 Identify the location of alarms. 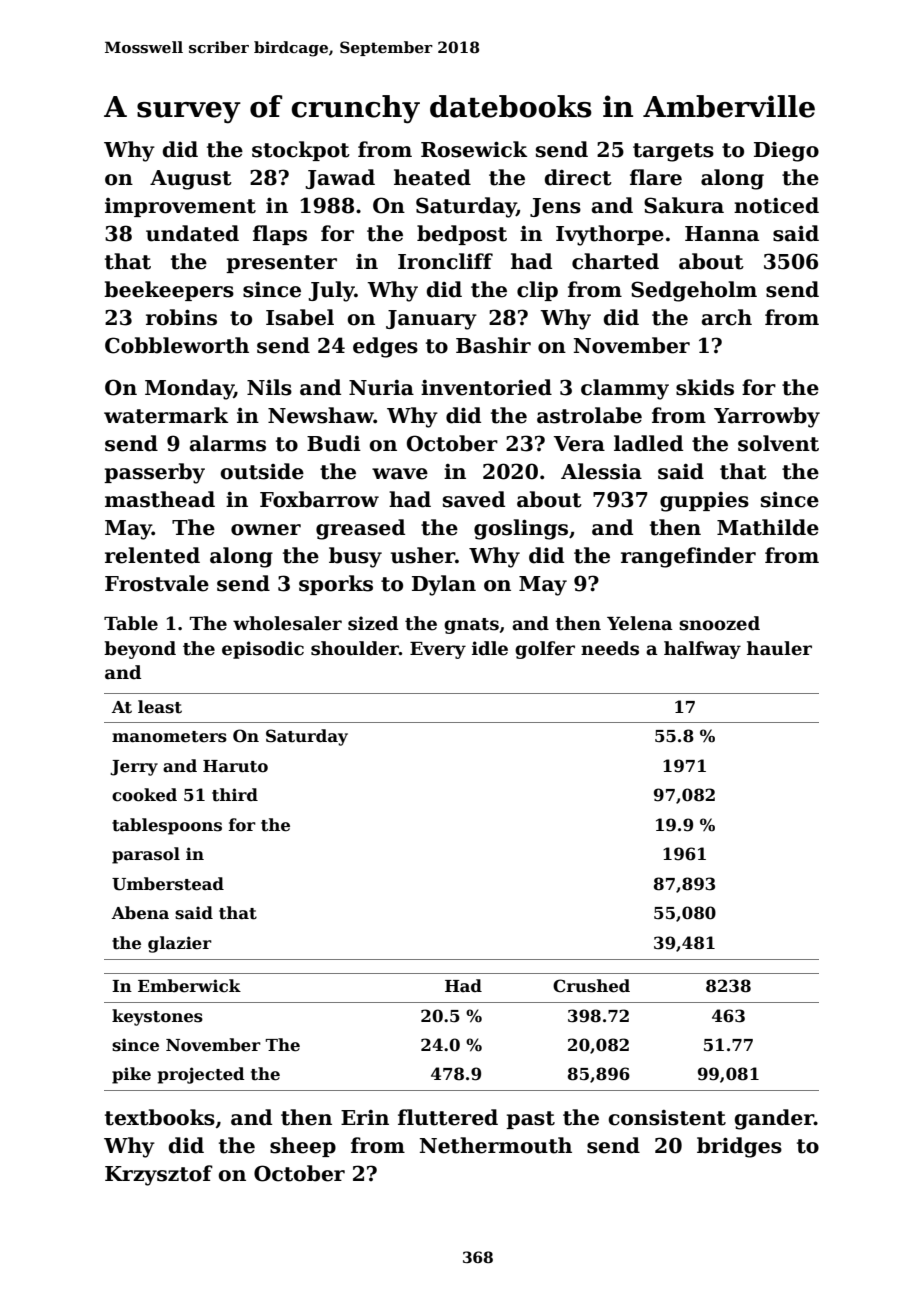
(228, 443).
